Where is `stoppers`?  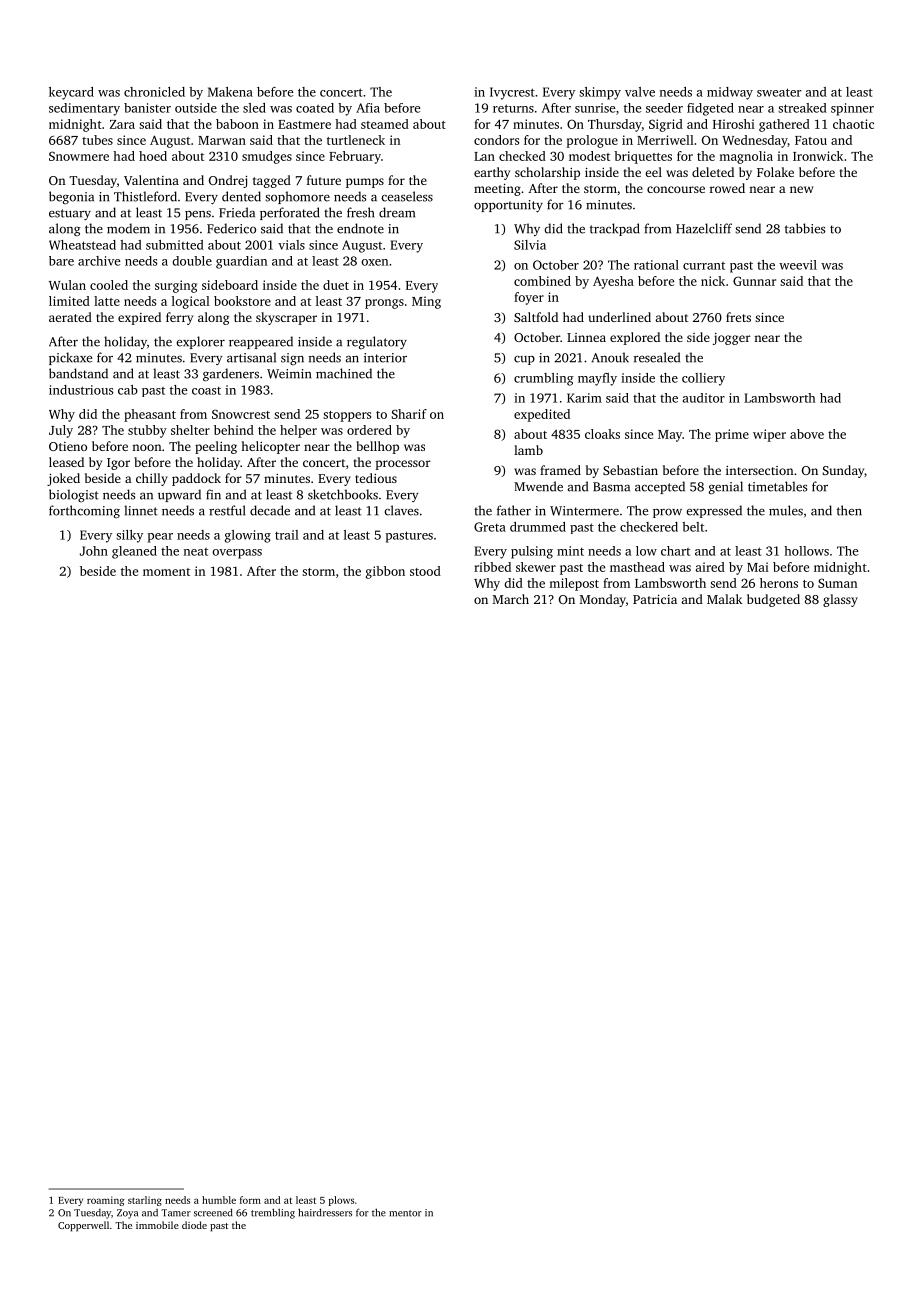 stoppers is located at coordinates (347, 416).
